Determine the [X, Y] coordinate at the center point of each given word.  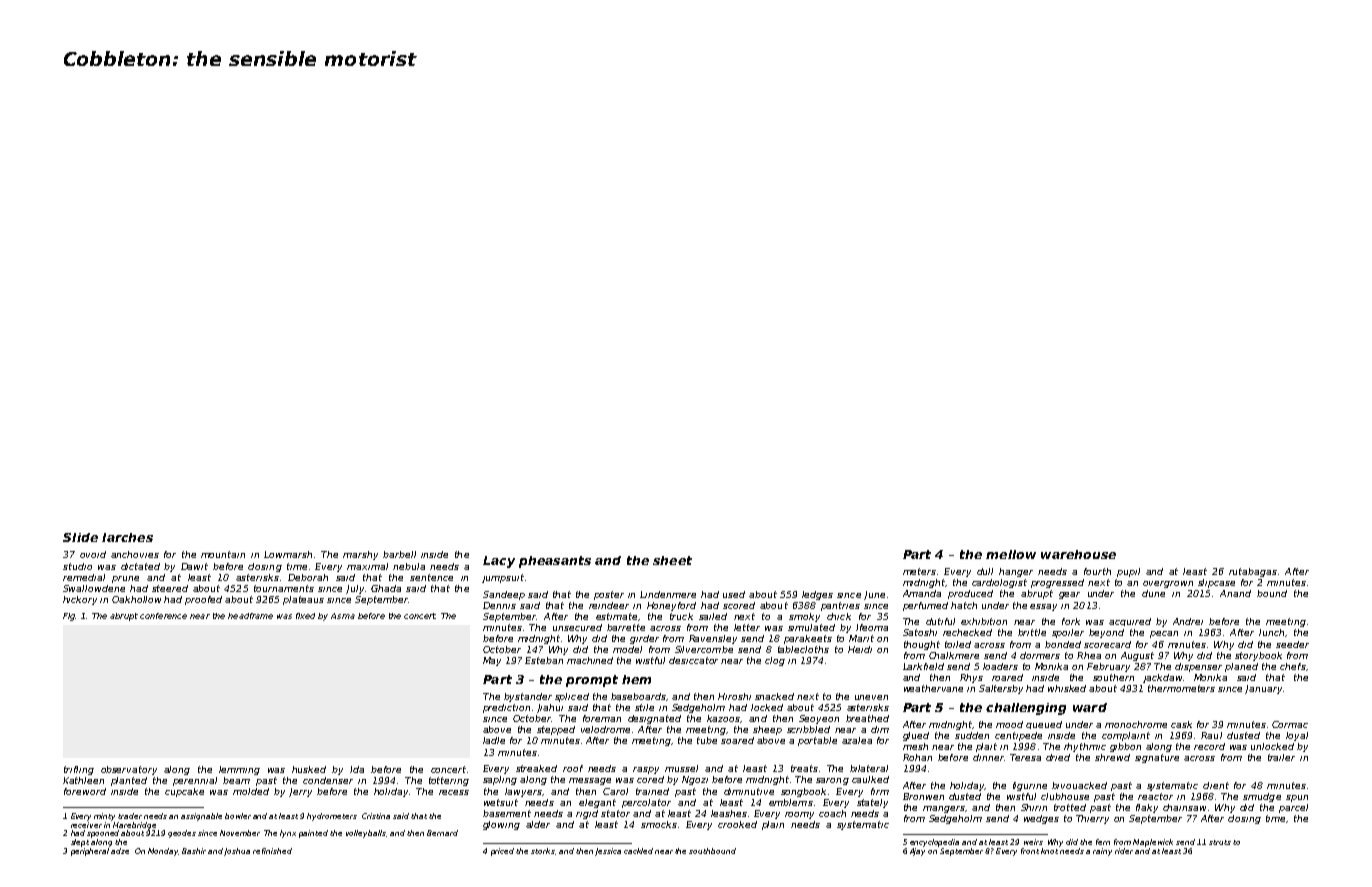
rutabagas [1253, 572]
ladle [494, 740]
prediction [506, 708]
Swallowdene [94, 588]
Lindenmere [668, 594]
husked [309, 769]
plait [986, 747]
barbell [399, 554]
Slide [80, 537]
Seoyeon [819, 719]
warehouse [1078, 554]
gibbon [1125, 747]
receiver [86, 825]
